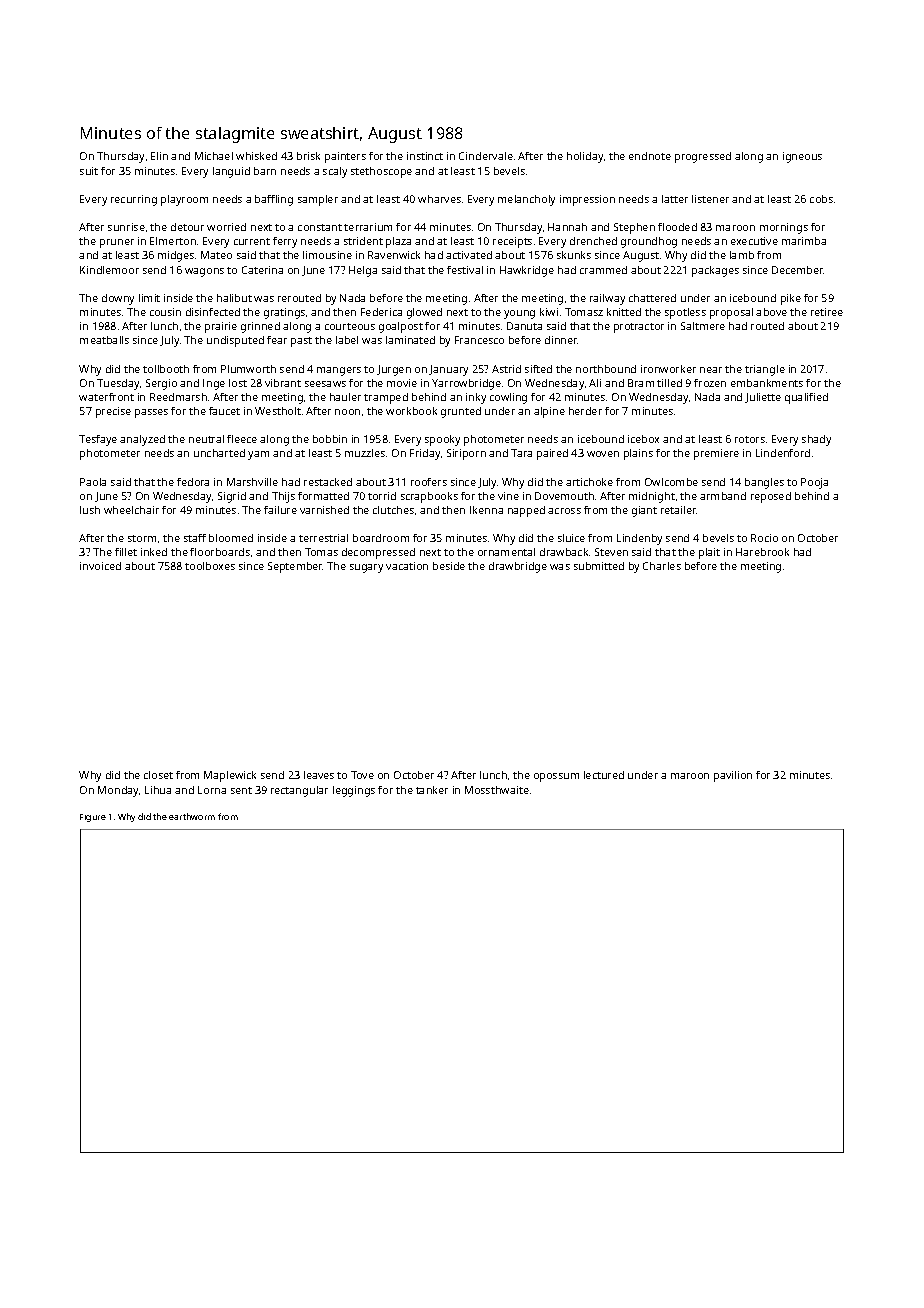 This document has width=924, height=1308. Describe the element at coordinates (816, 440) in the document. I see `shady` at that location.
